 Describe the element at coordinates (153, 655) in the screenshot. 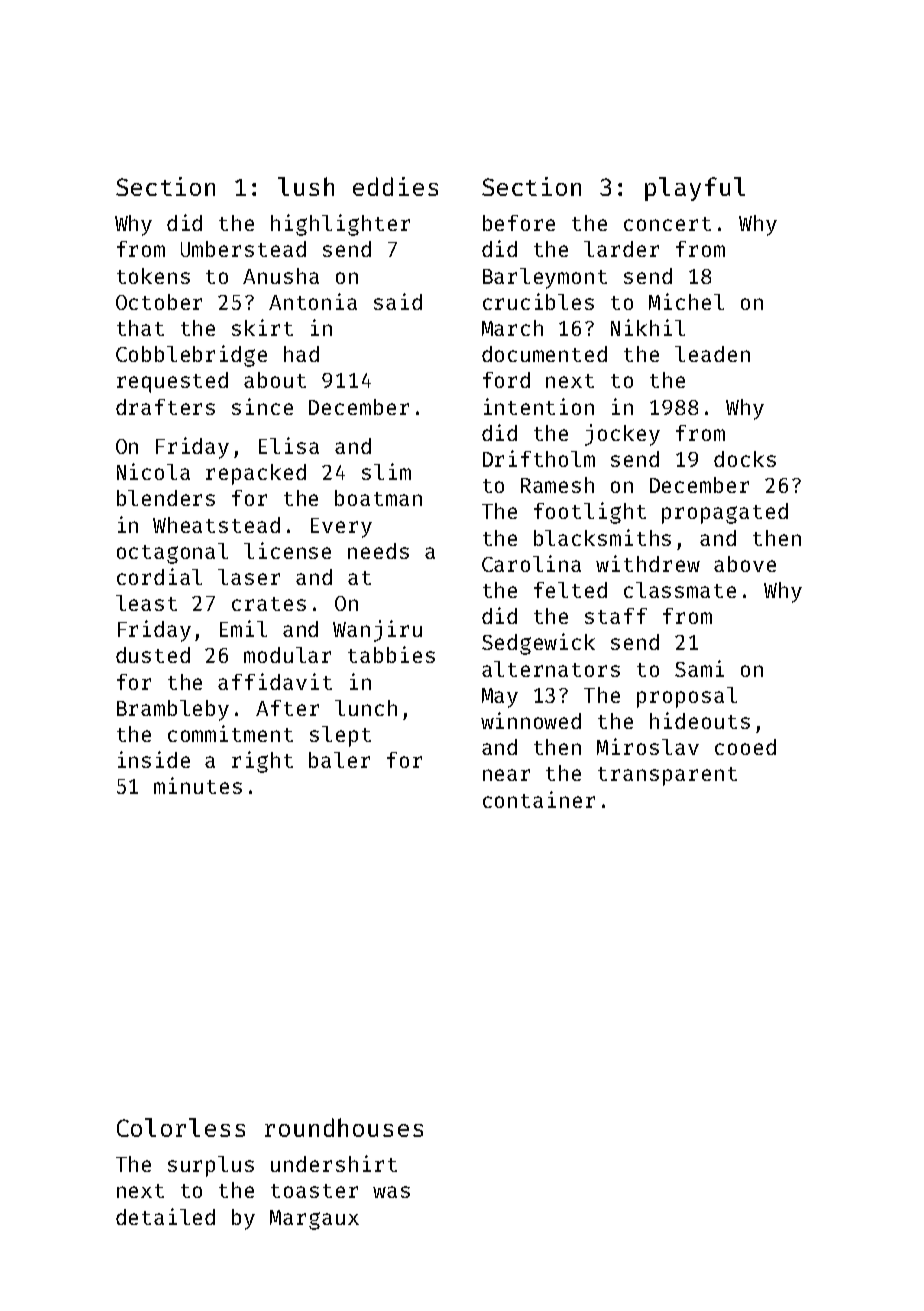

I see `dusted` at that location.
